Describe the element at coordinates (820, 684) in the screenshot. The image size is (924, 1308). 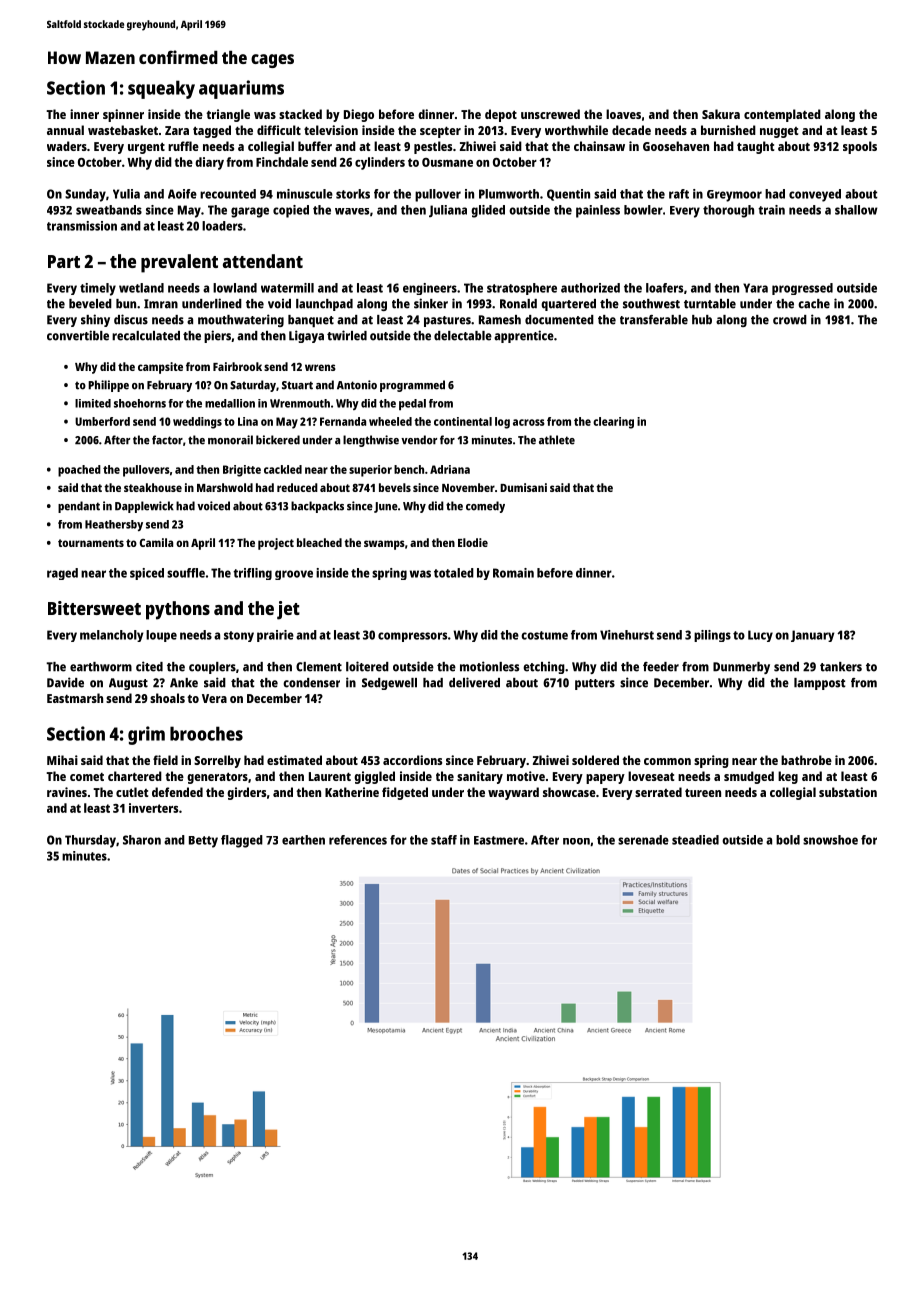
I see `lamppost` at that location.
